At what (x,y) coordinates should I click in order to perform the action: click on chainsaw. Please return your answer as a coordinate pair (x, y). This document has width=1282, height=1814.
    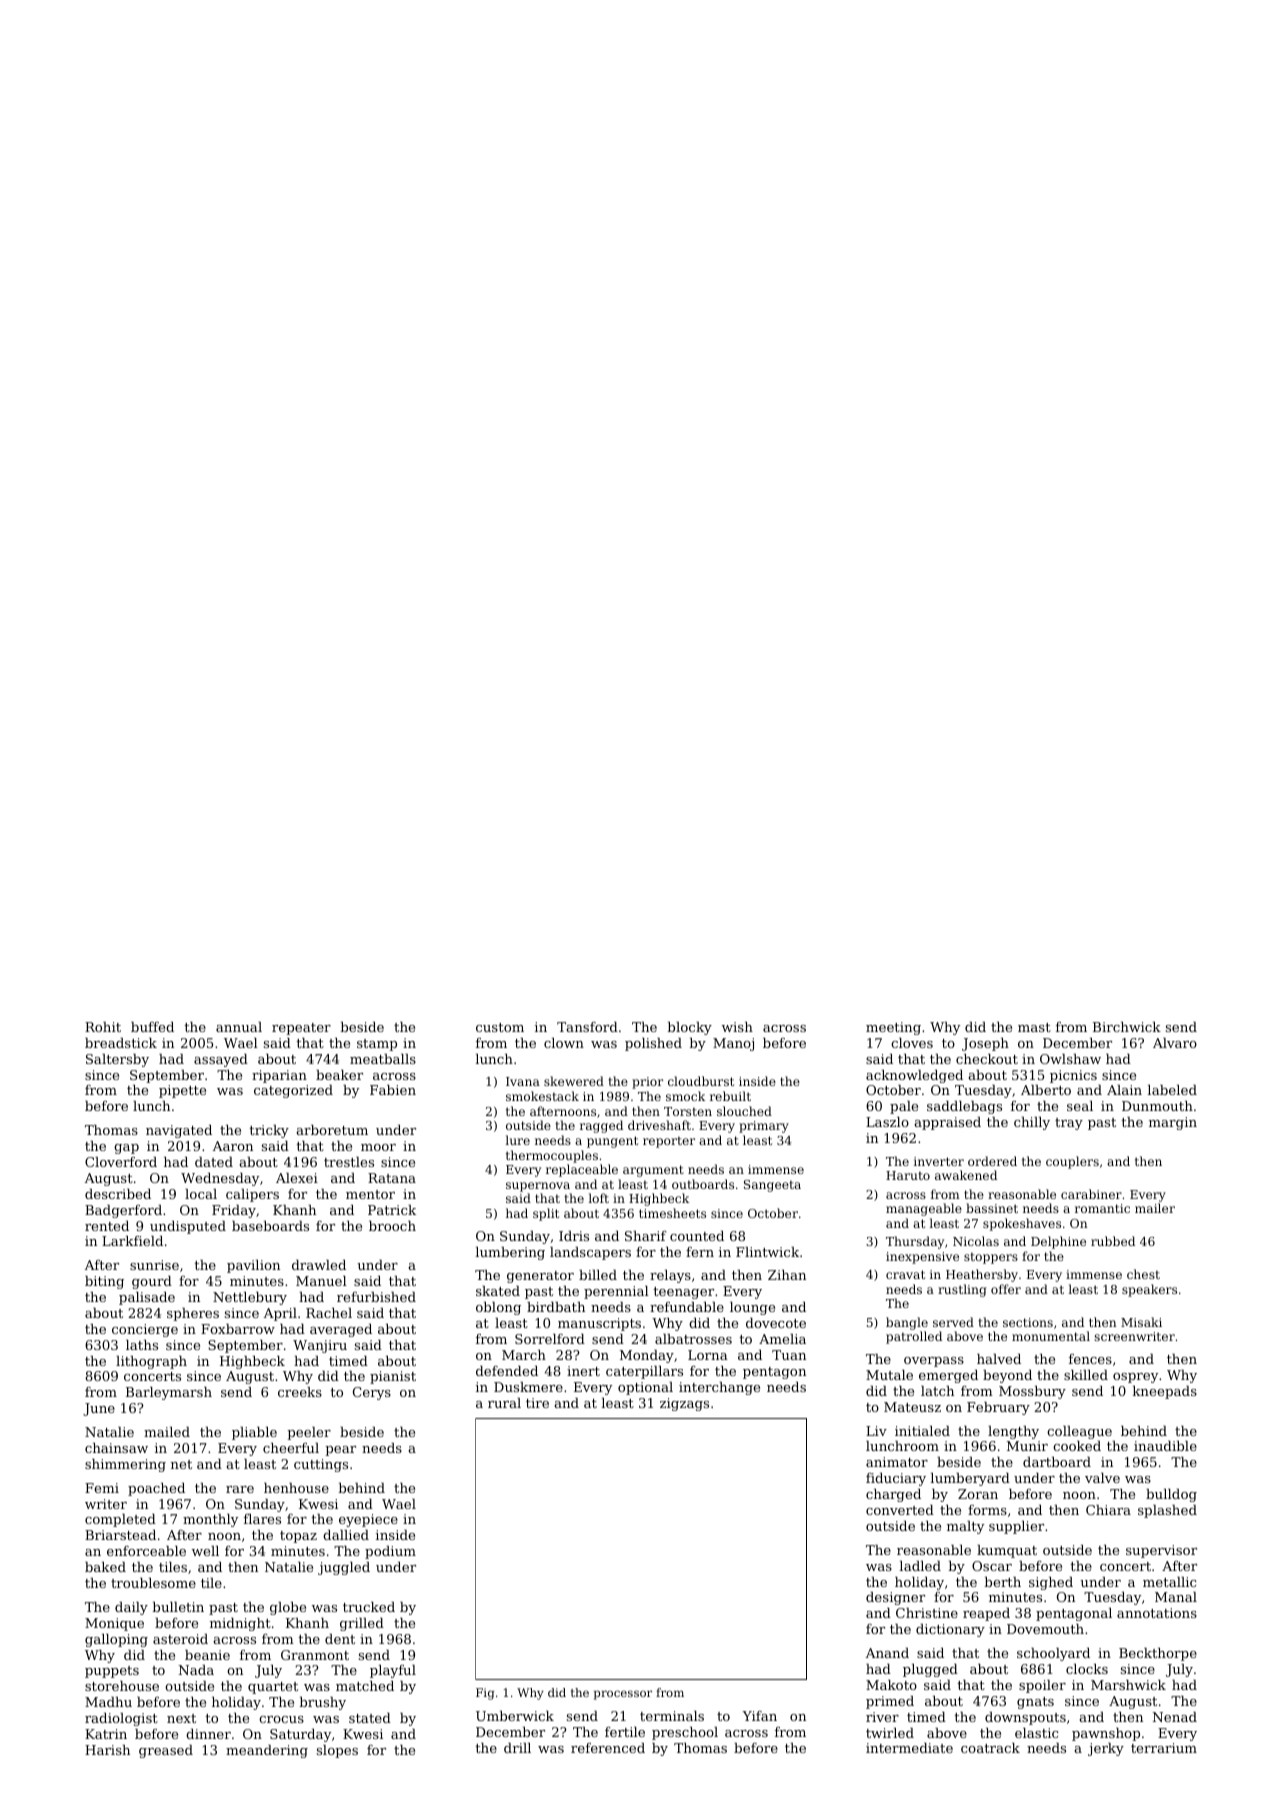
    Looking at the image, I should click on (116, 1448).
